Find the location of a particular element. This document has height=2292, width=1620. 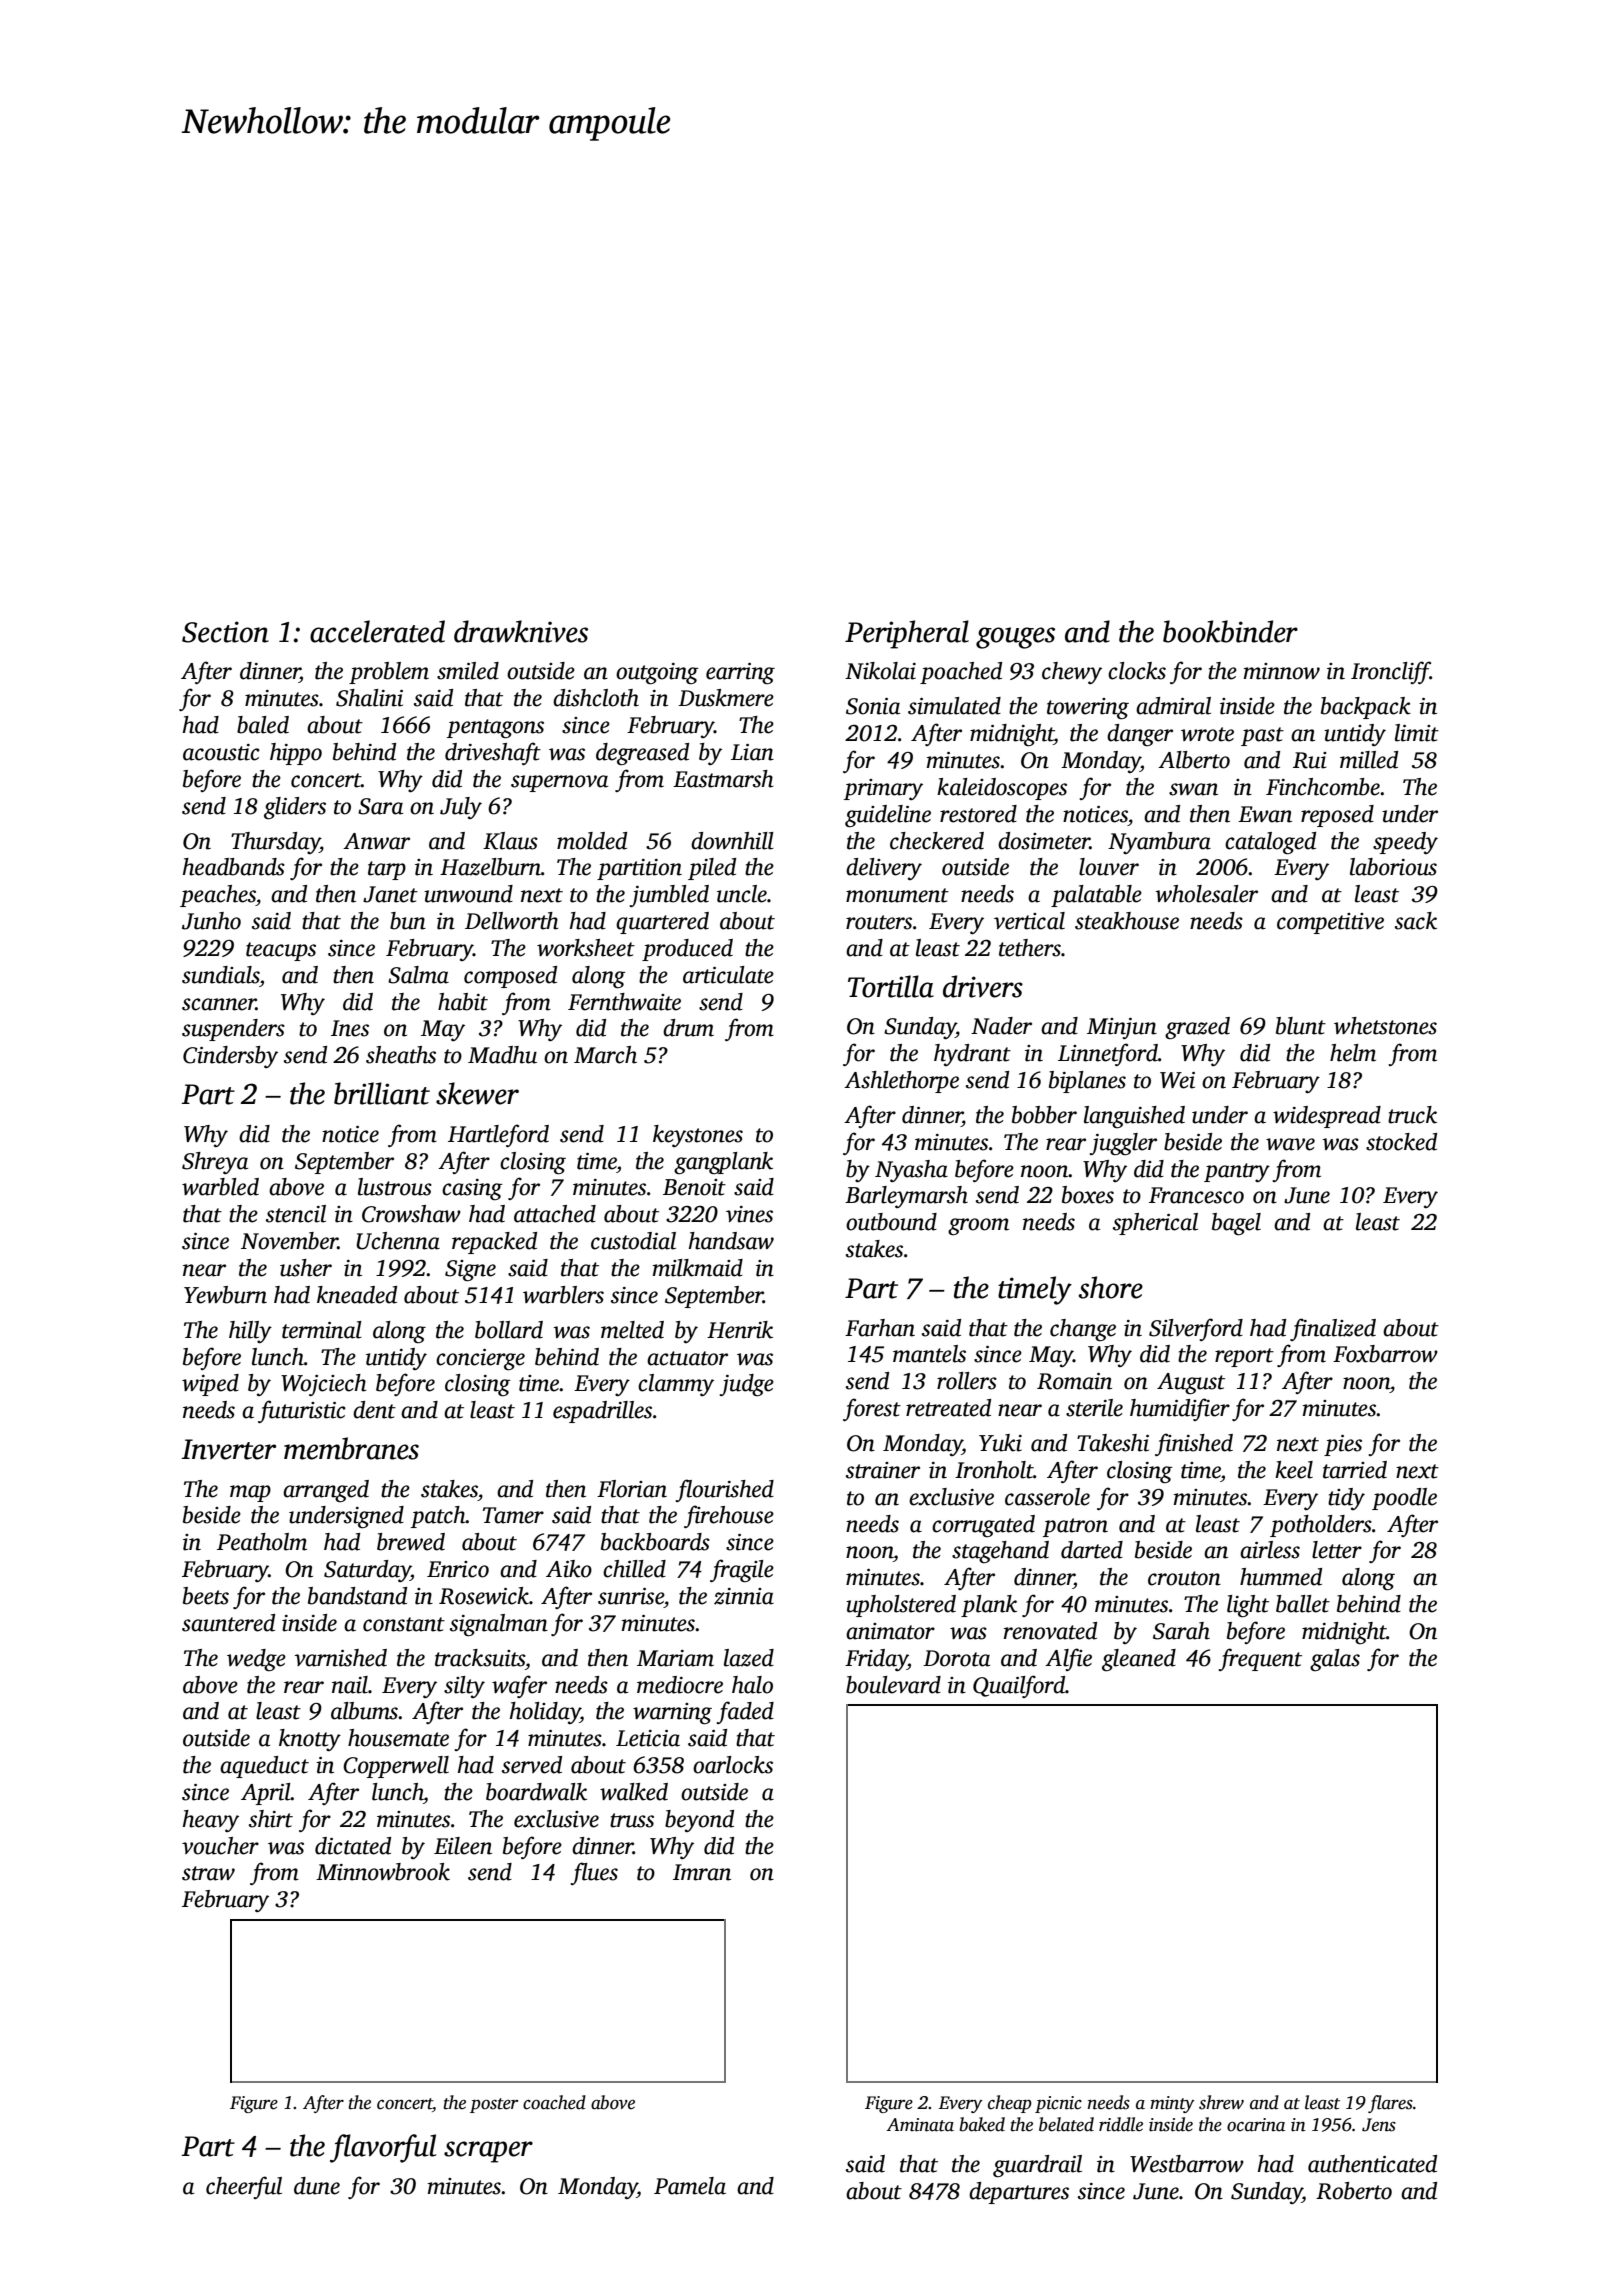

coached is located at coordinates (554, 2102).
